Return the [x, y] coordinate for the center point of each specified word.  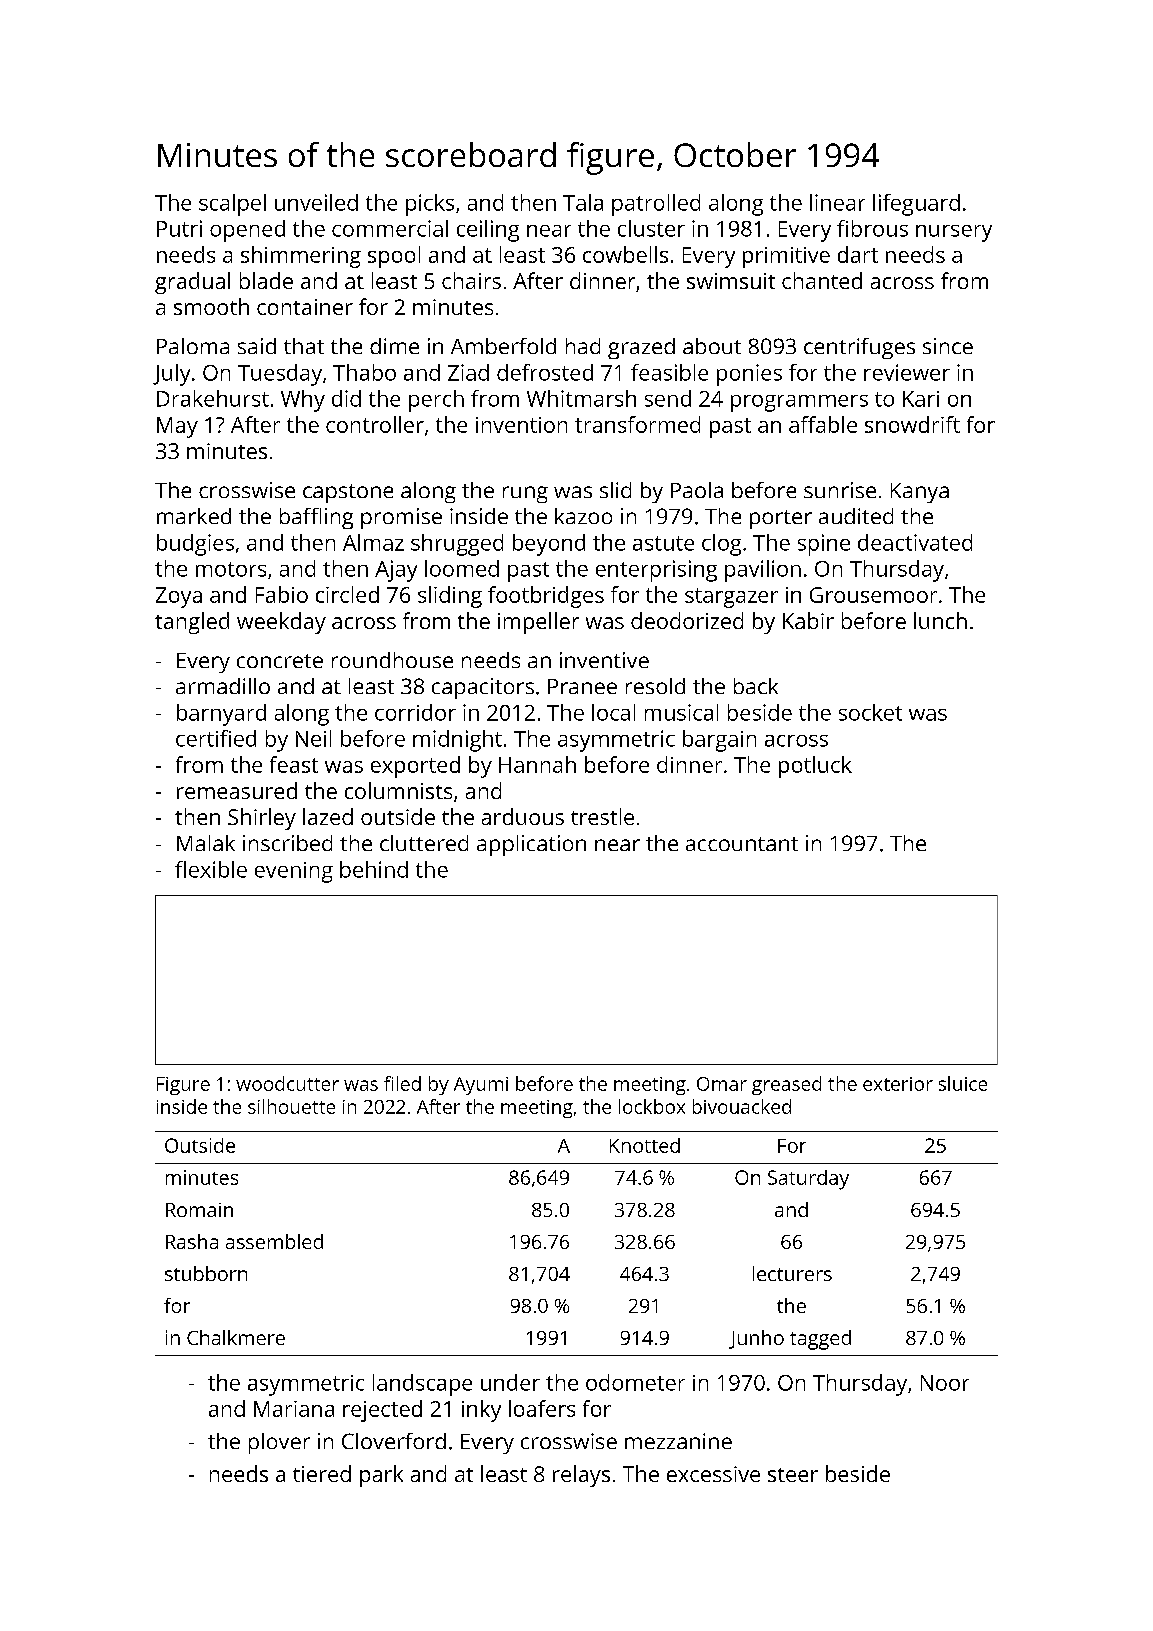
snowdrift [912, 424]
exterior [898, 1084]
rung [525, 494]
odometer [635, 1382]
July [171, 375]
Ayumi [481, 1086]
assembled [274, 1241]
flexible [211, 869]
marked [194, 516]
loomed [462, 568]
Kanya [920, 493]
